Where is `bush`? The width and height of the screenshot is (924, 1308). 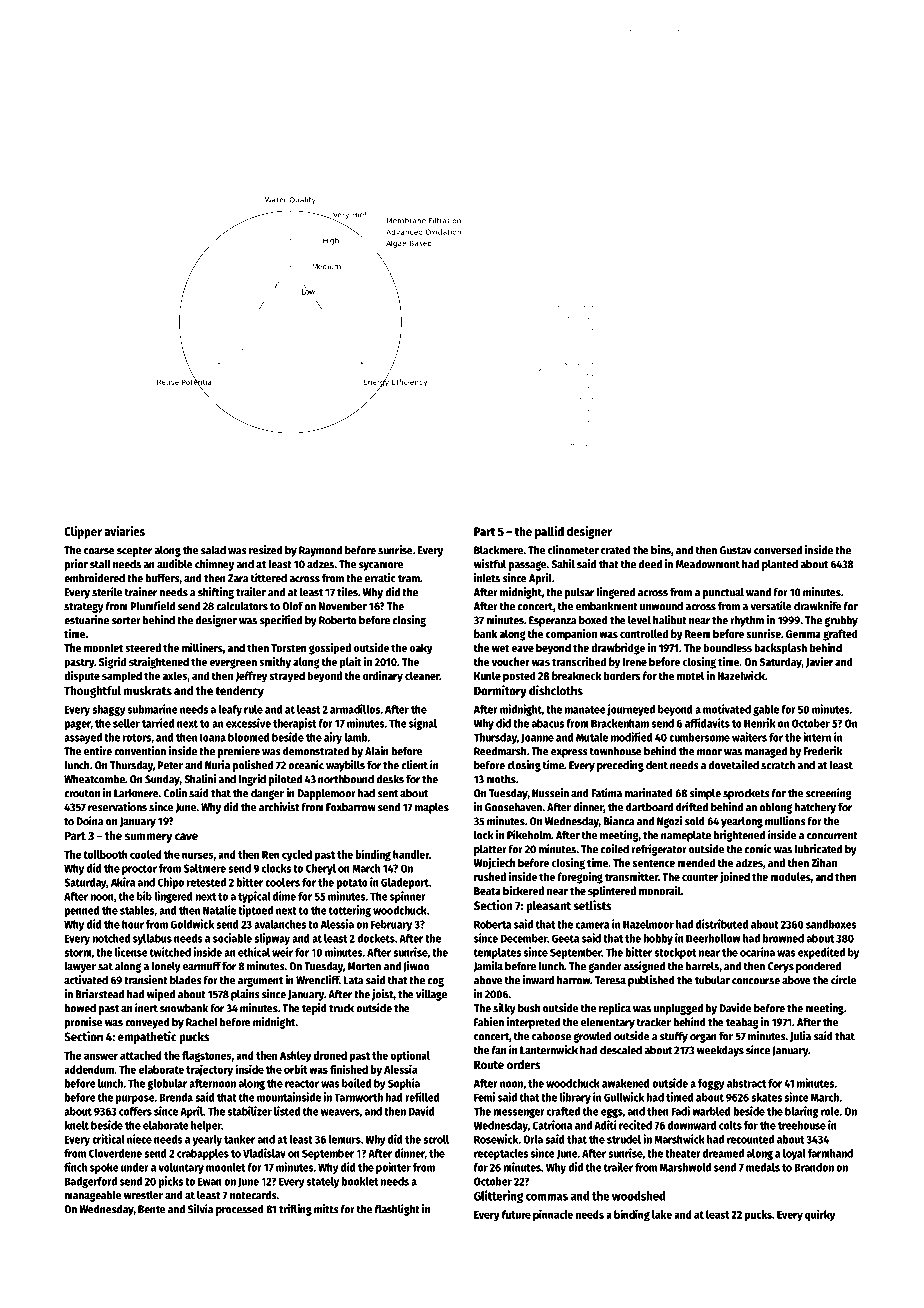 bush is located at coordinates (529, 1008).
